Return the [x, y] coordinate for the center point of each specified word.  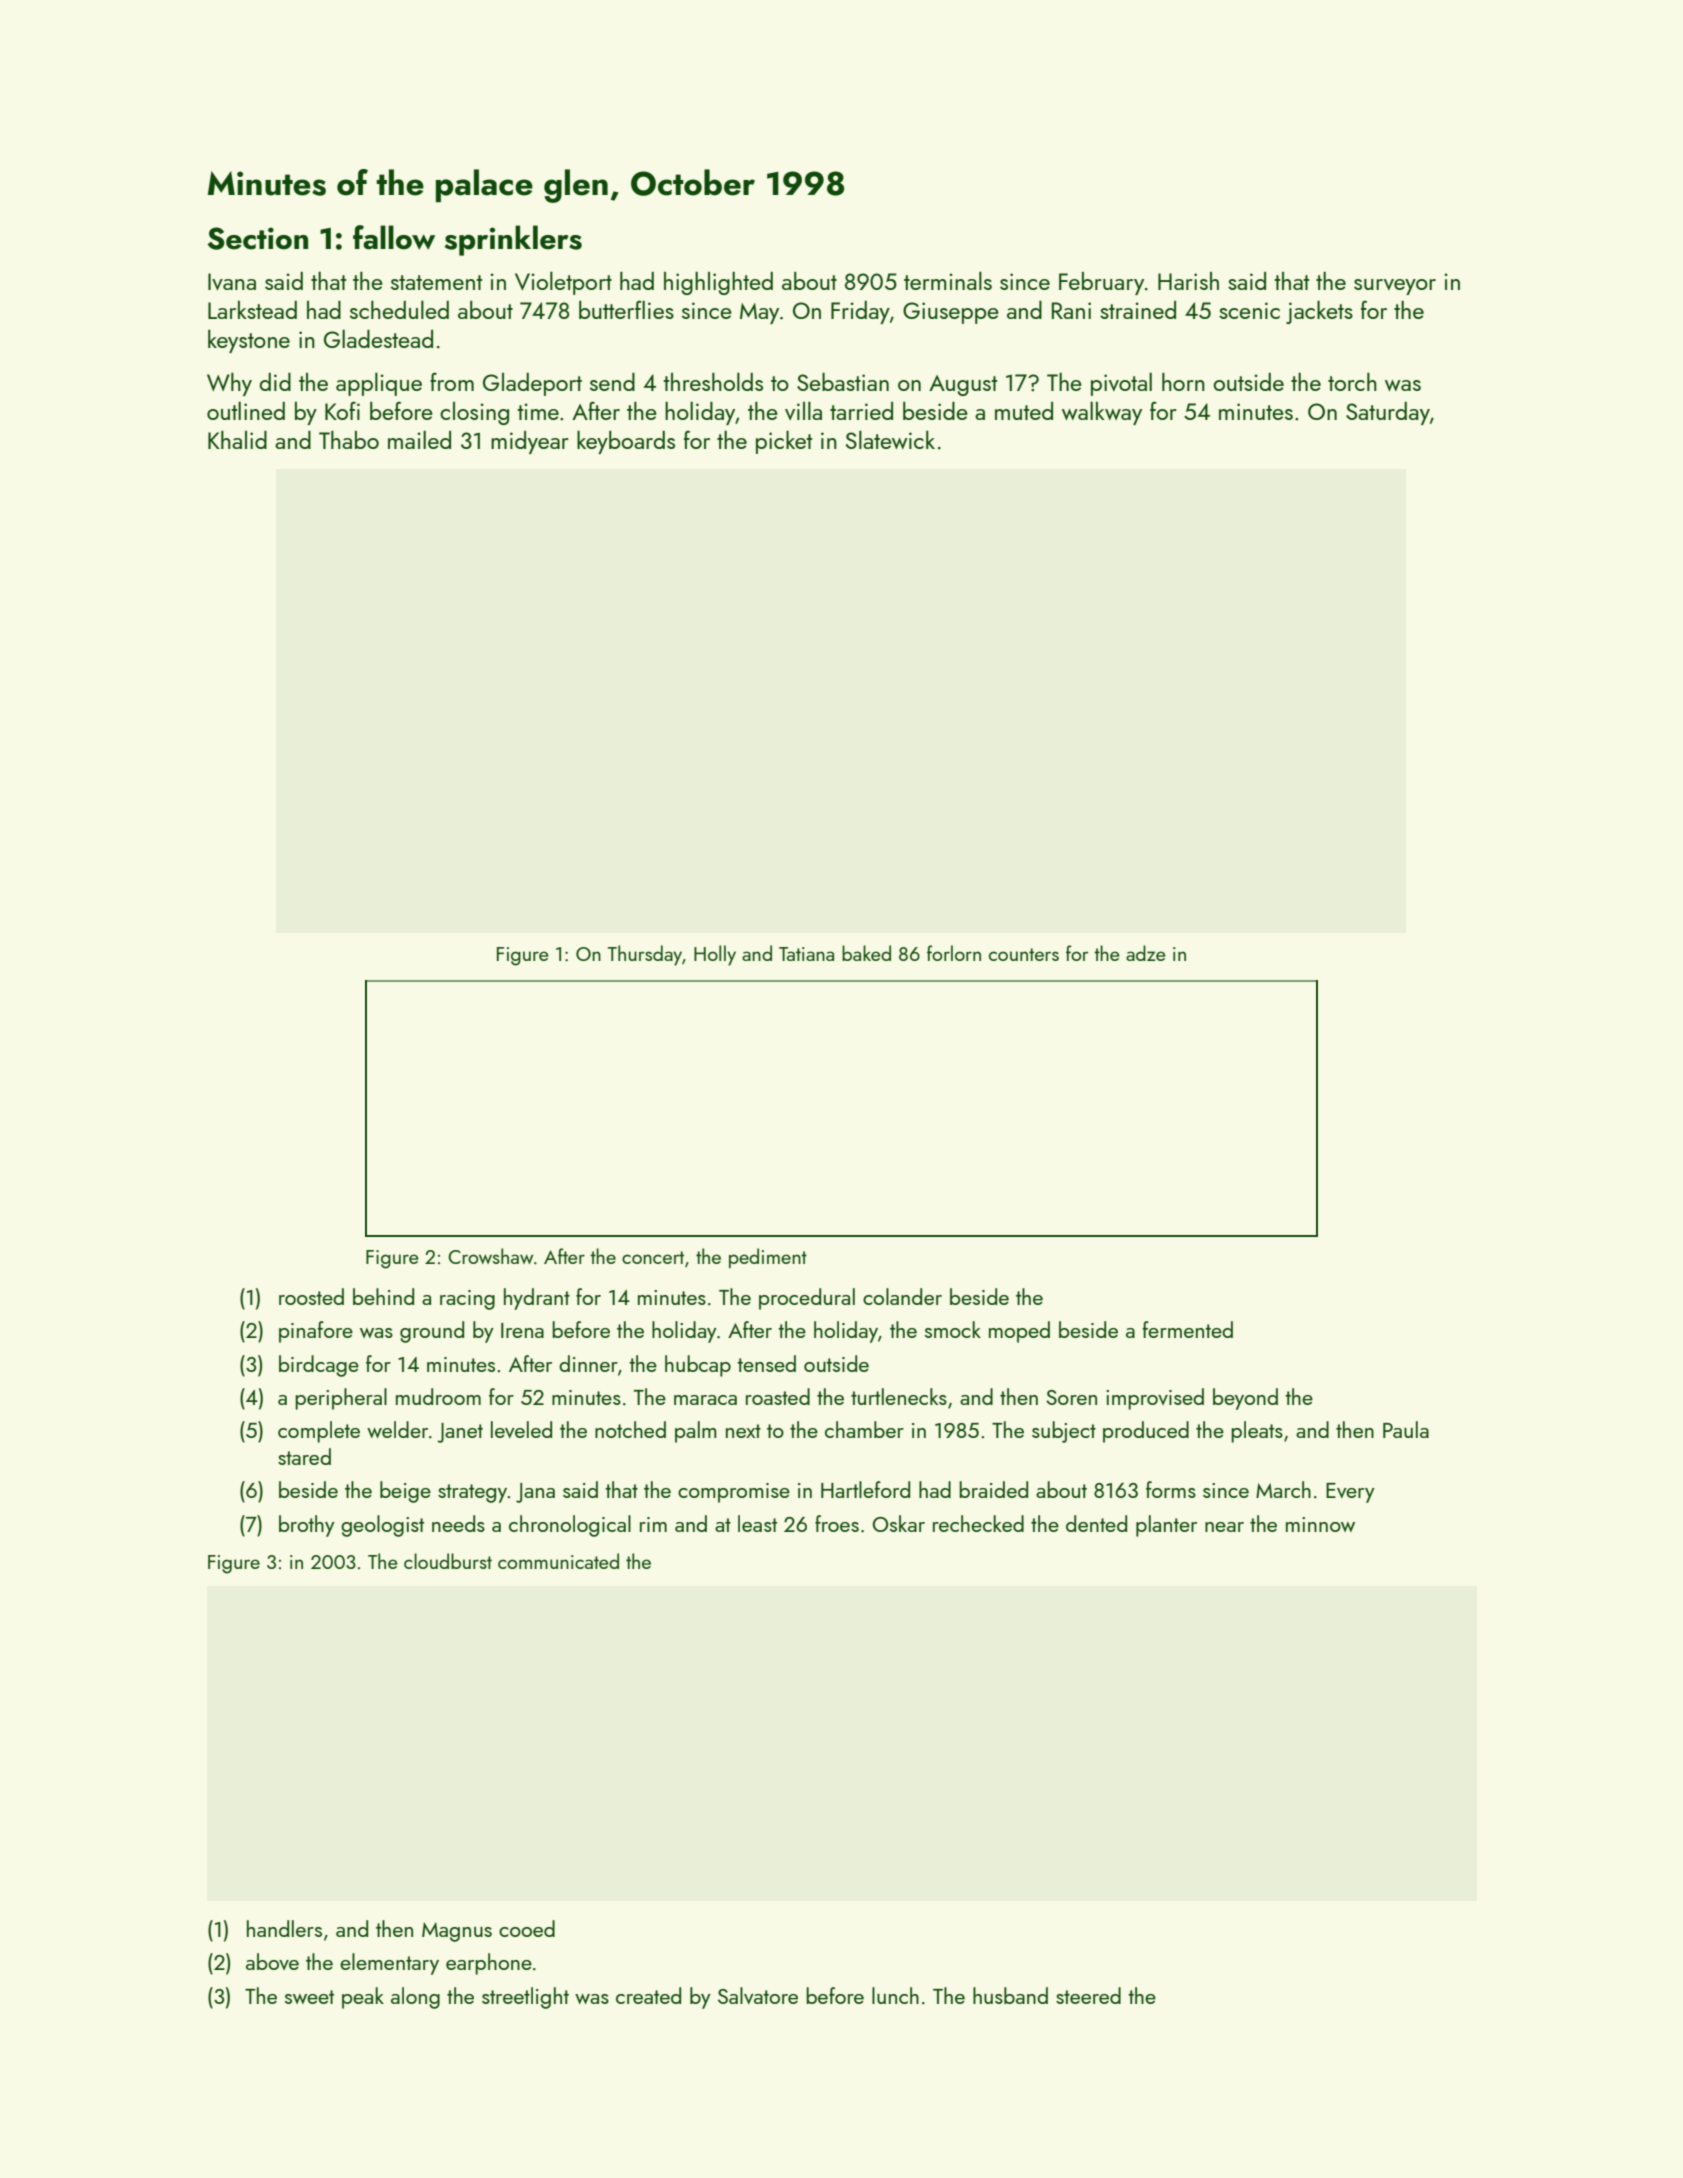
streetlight [525, 1998]
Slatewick [890, 439]
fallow [394, 237]
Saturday [1388, 413]
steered [1088, 1995]
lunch [895, 1995]
